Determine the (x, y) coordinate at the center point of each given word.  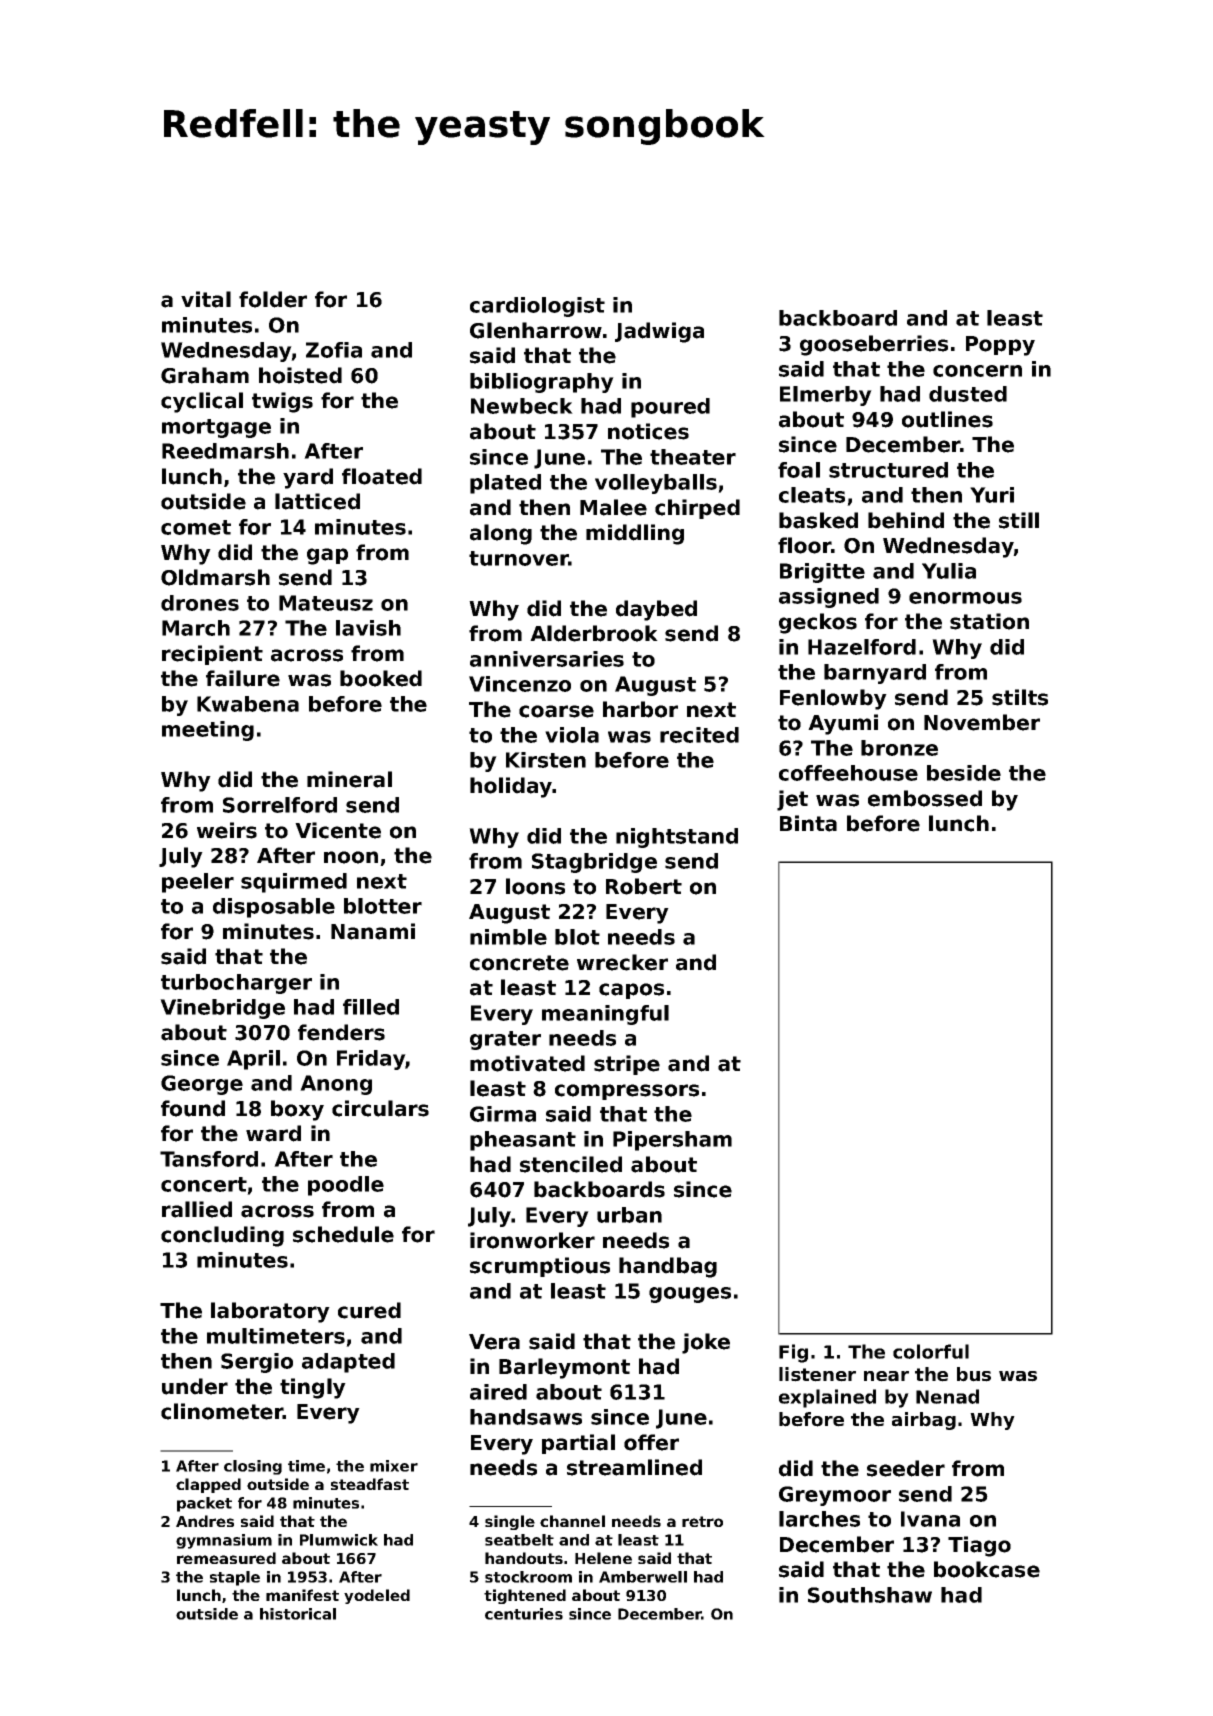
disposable (274, 908)
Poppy (1000, 346)
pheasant (523, 1141)
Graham (205, 375)
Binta (808, 823)
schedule (343, 1234)
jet (792, 800)
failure (243, 678)
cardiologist (537, 307)
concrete (519, 963)
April (253, 1060)
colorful (931, 1351)
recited (699, 735)
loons (535, 886)
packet (204, 1504)
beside (964, 773)
